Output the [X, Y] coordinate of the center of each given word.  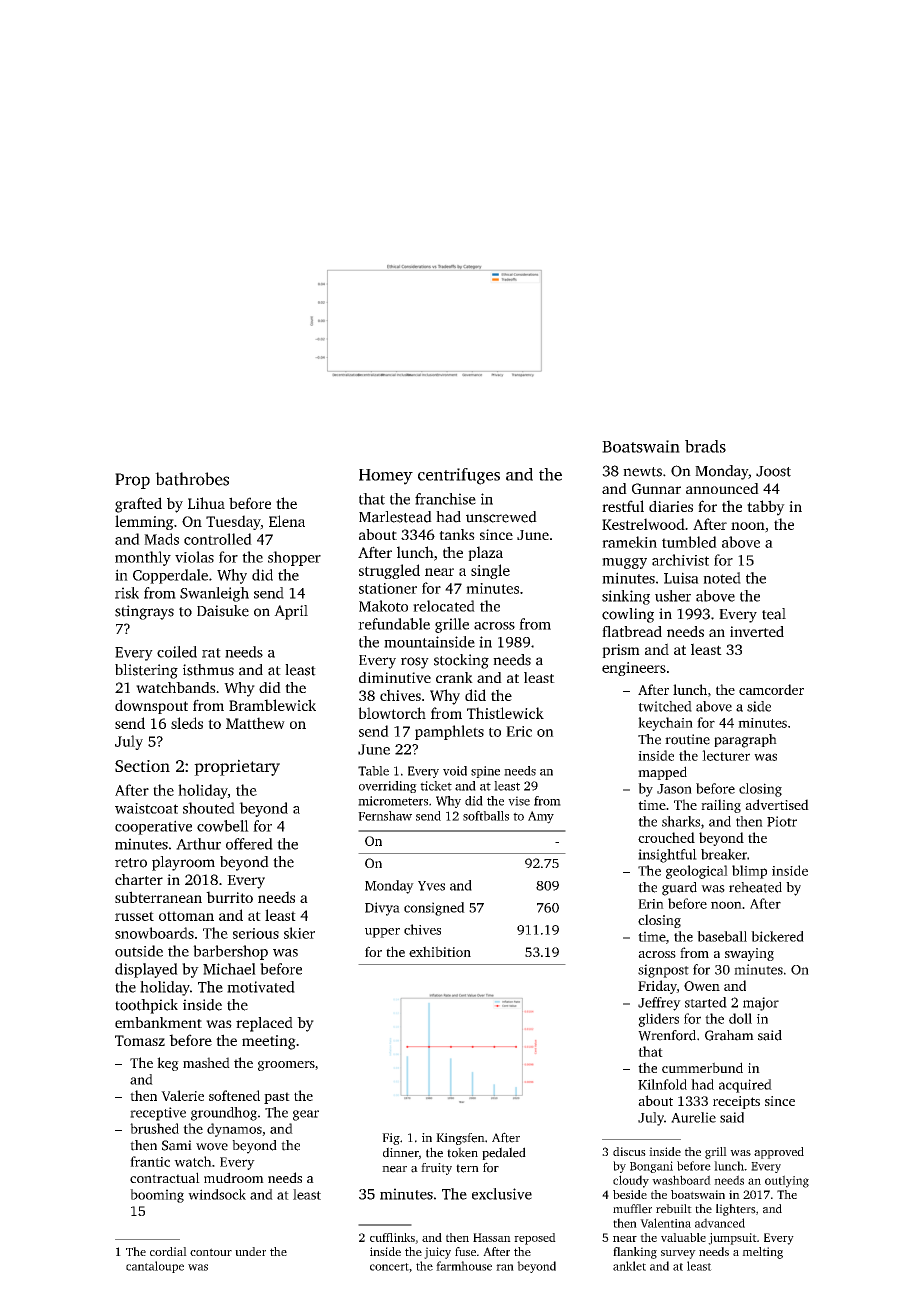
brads [705, 446]
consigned [434, 909]
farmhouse [464, 1266]
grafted [138, 505]
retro [131, 863]
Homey [386, 477]
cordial [168, 1251]
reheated [755, 887]
